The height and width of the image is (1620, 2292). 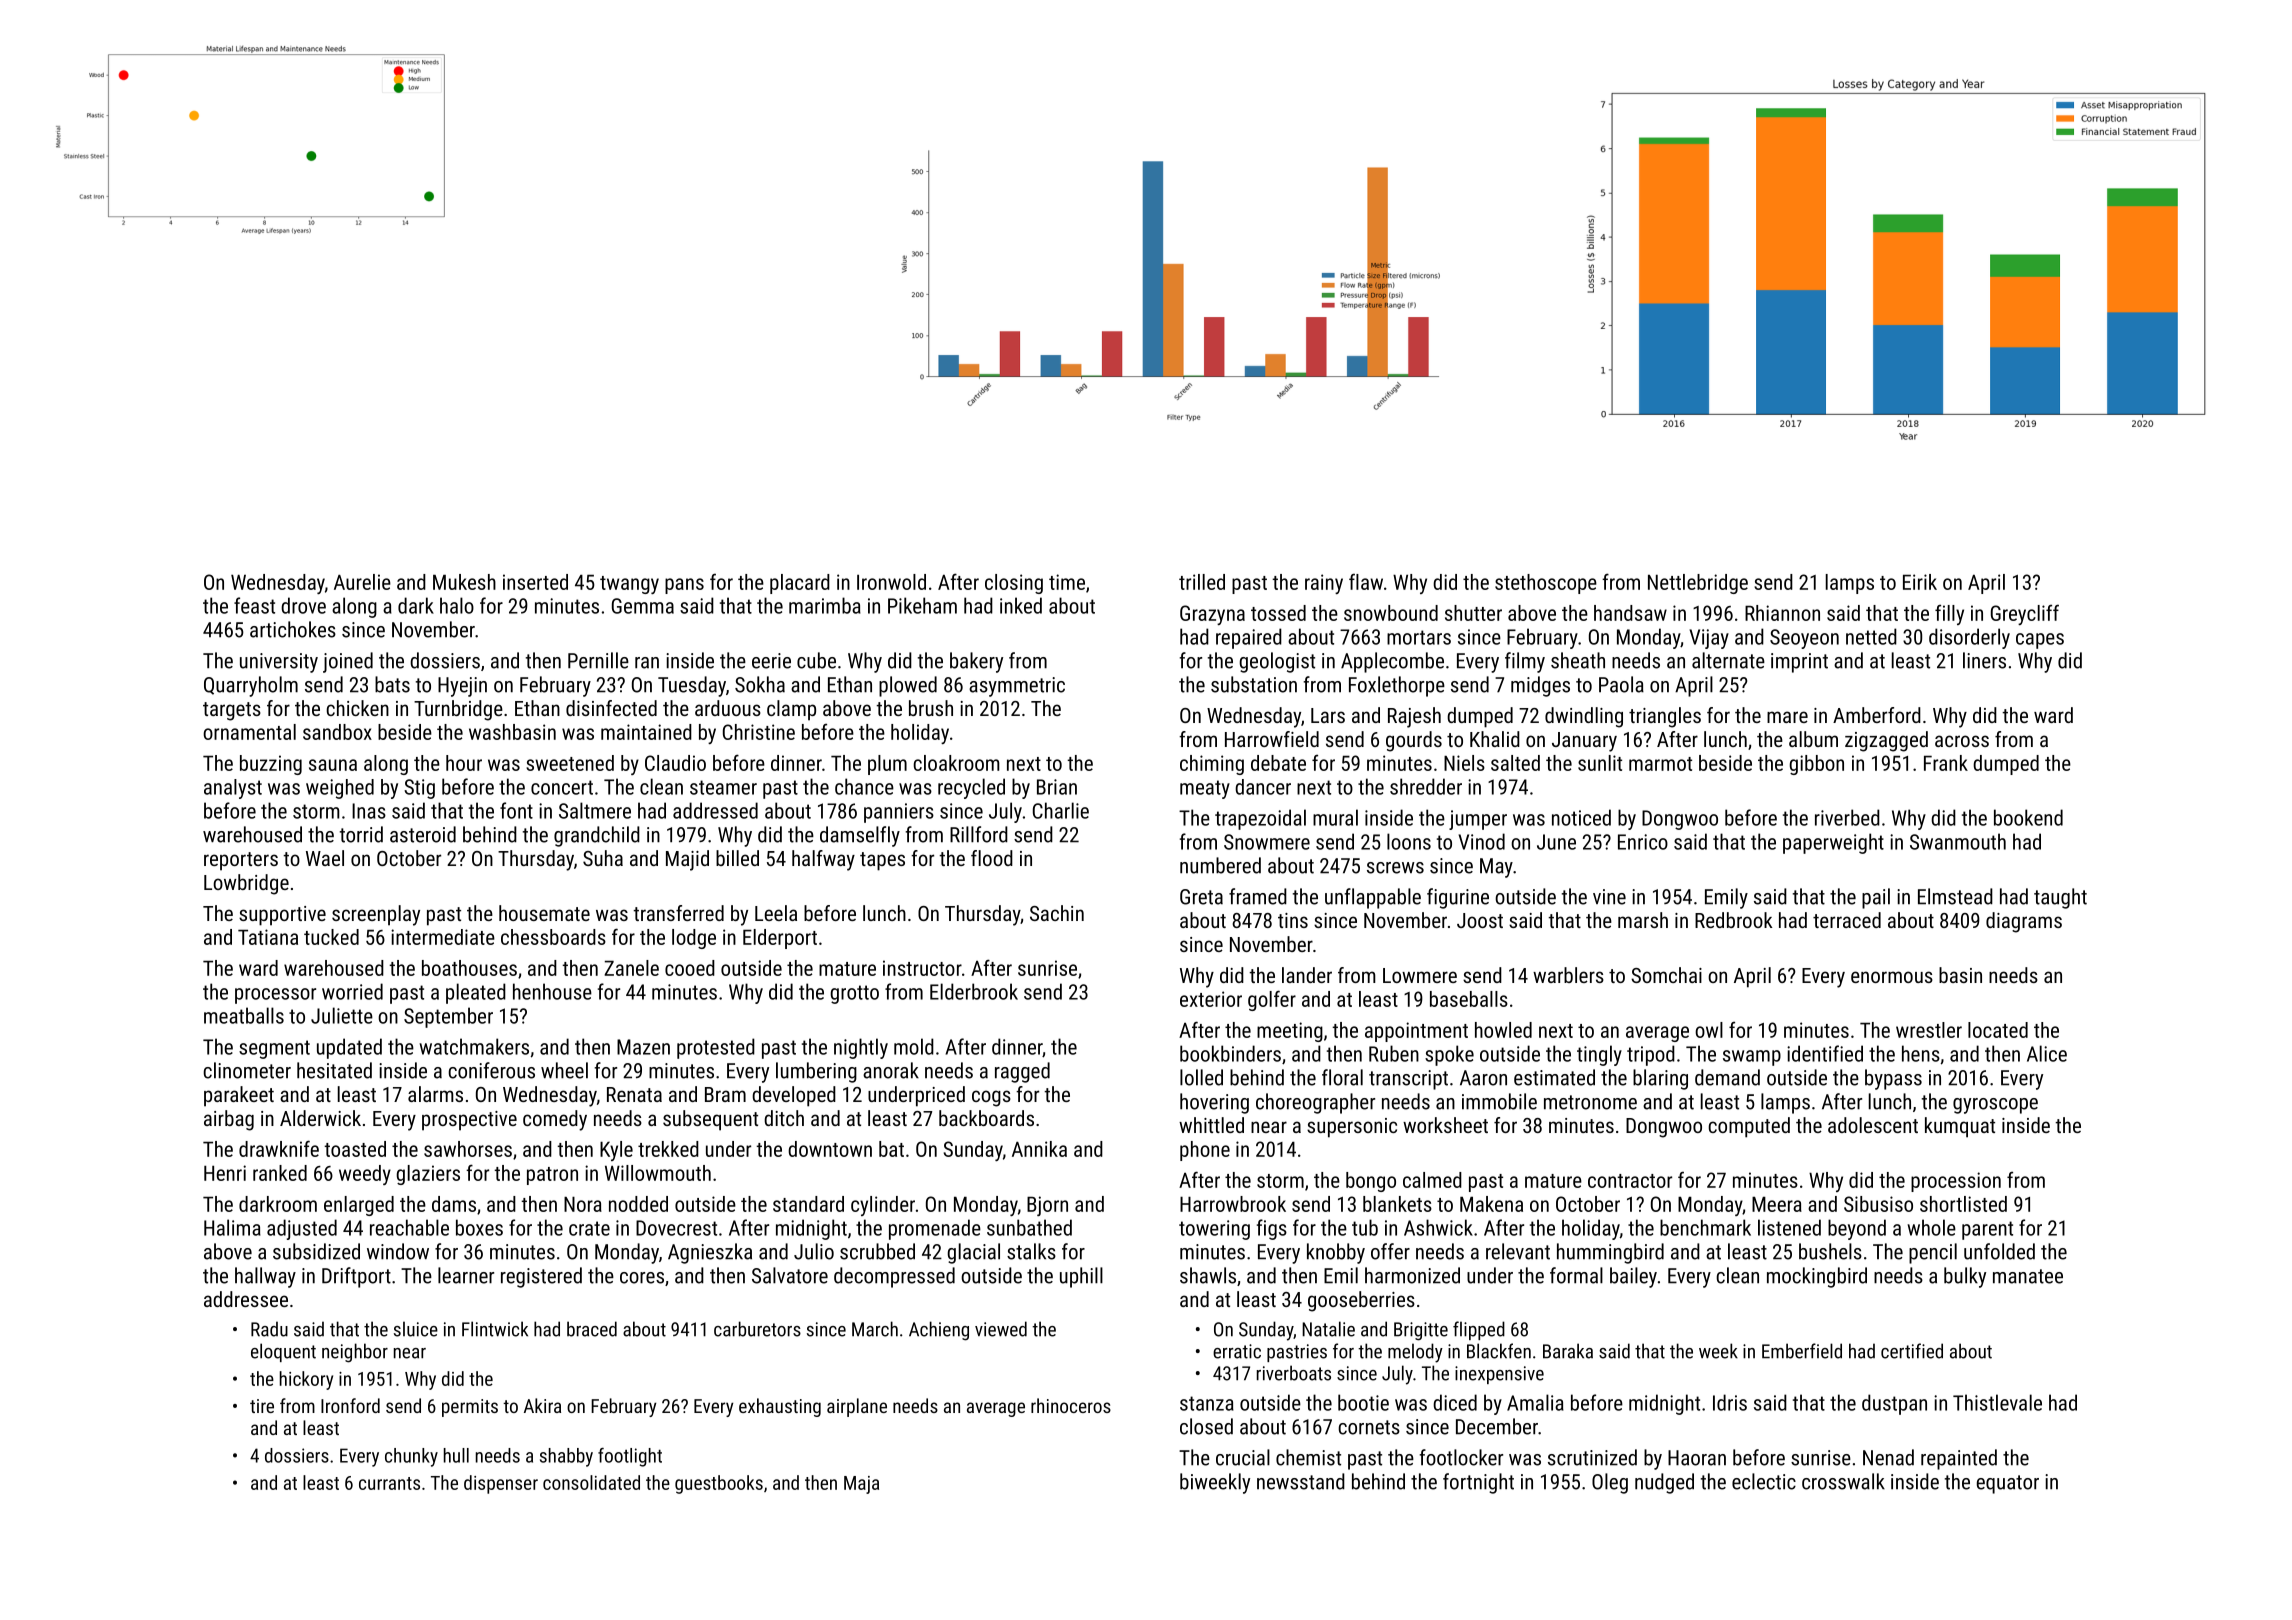 I want to click on boxes, so click(x=479, y=1227).
